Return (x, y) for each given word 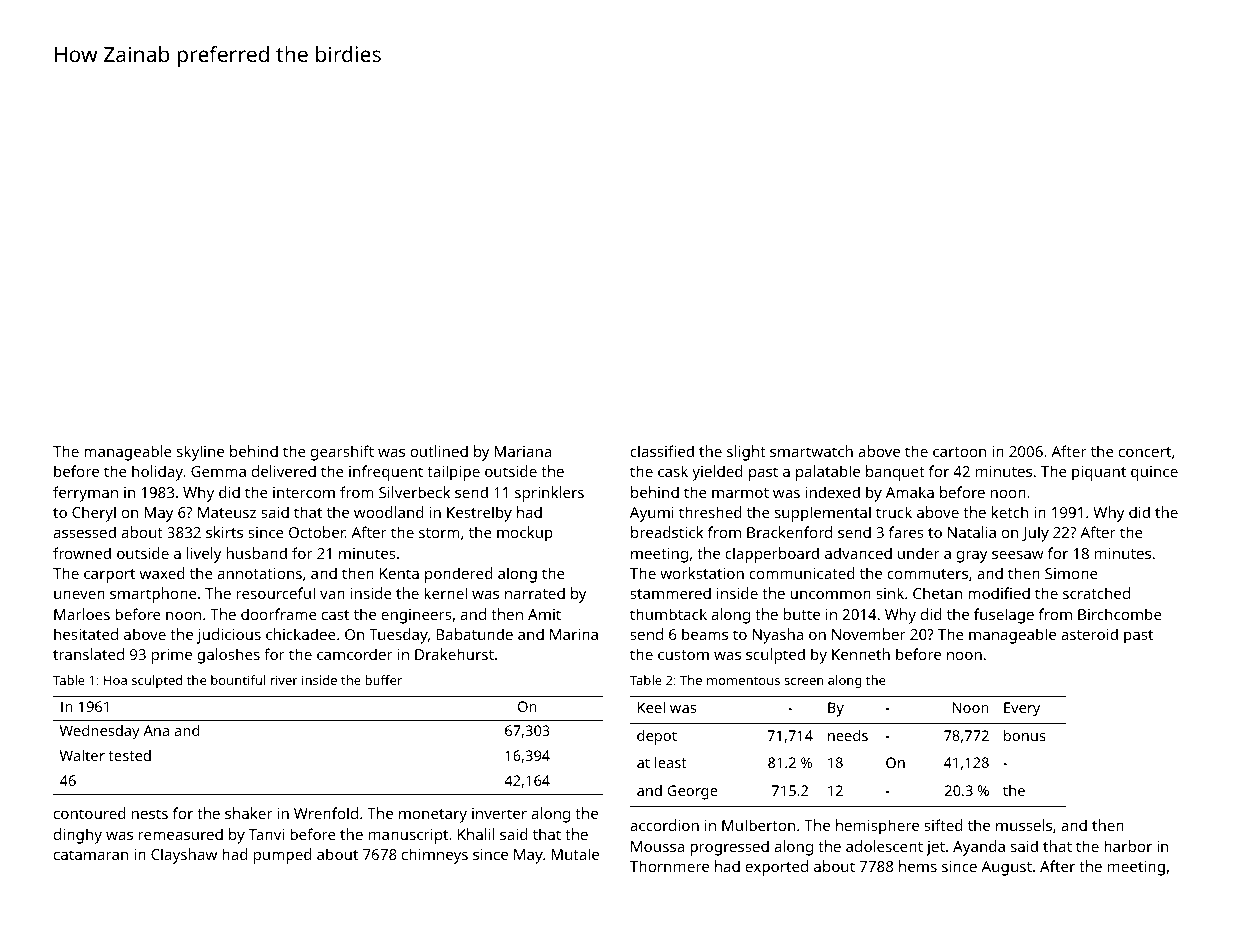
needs (848, 735)
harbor (1128, 846)
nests (150, 814)
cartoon (959, 452)
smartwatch (811, 451)
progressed (729, 848)
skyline (200, 453)
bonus (1025, 735)
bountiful (238, 680)
